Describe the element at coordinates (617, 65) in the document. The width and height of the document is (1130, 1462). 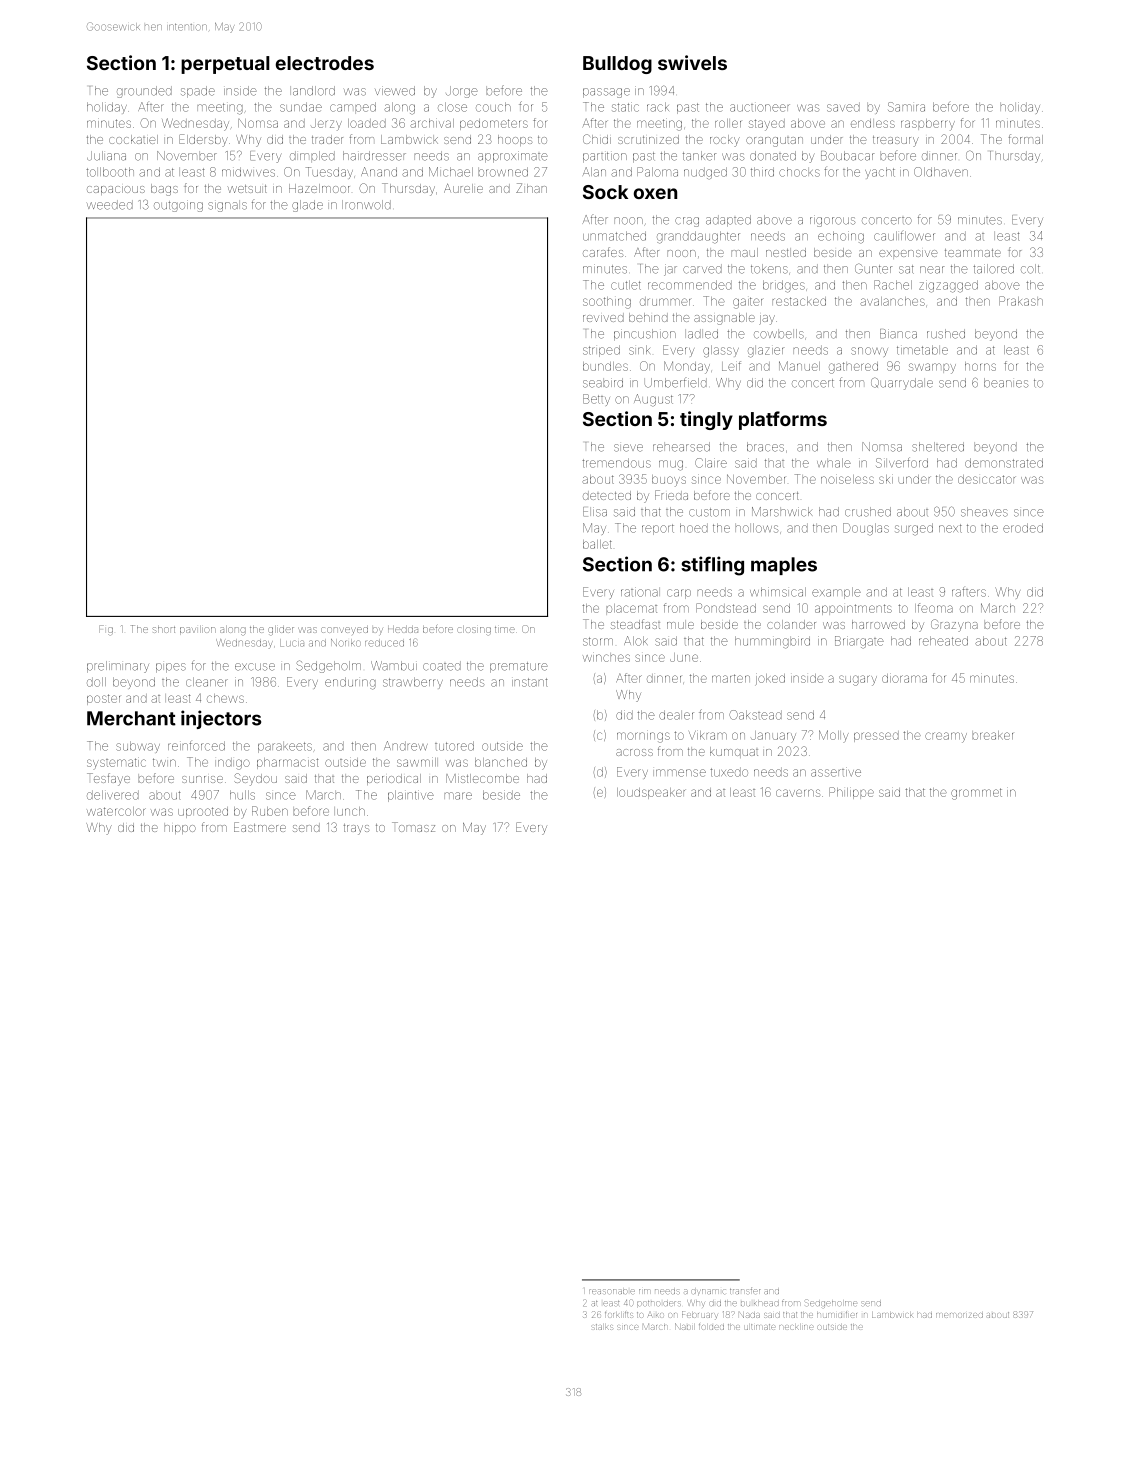
I see `Bulldog` at that location.
